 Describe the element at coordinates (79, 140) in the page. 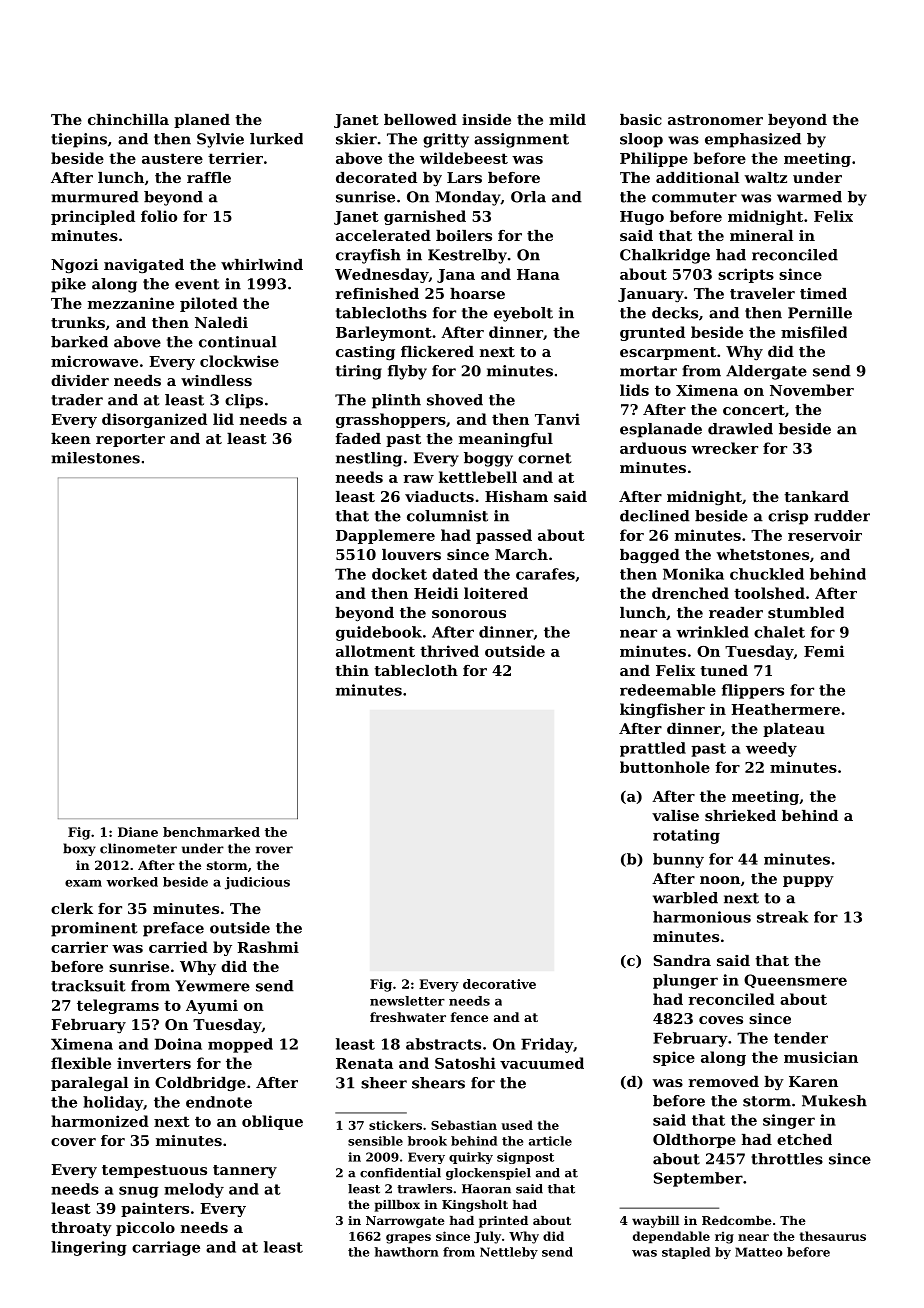

I see `tiepins` at that location.
